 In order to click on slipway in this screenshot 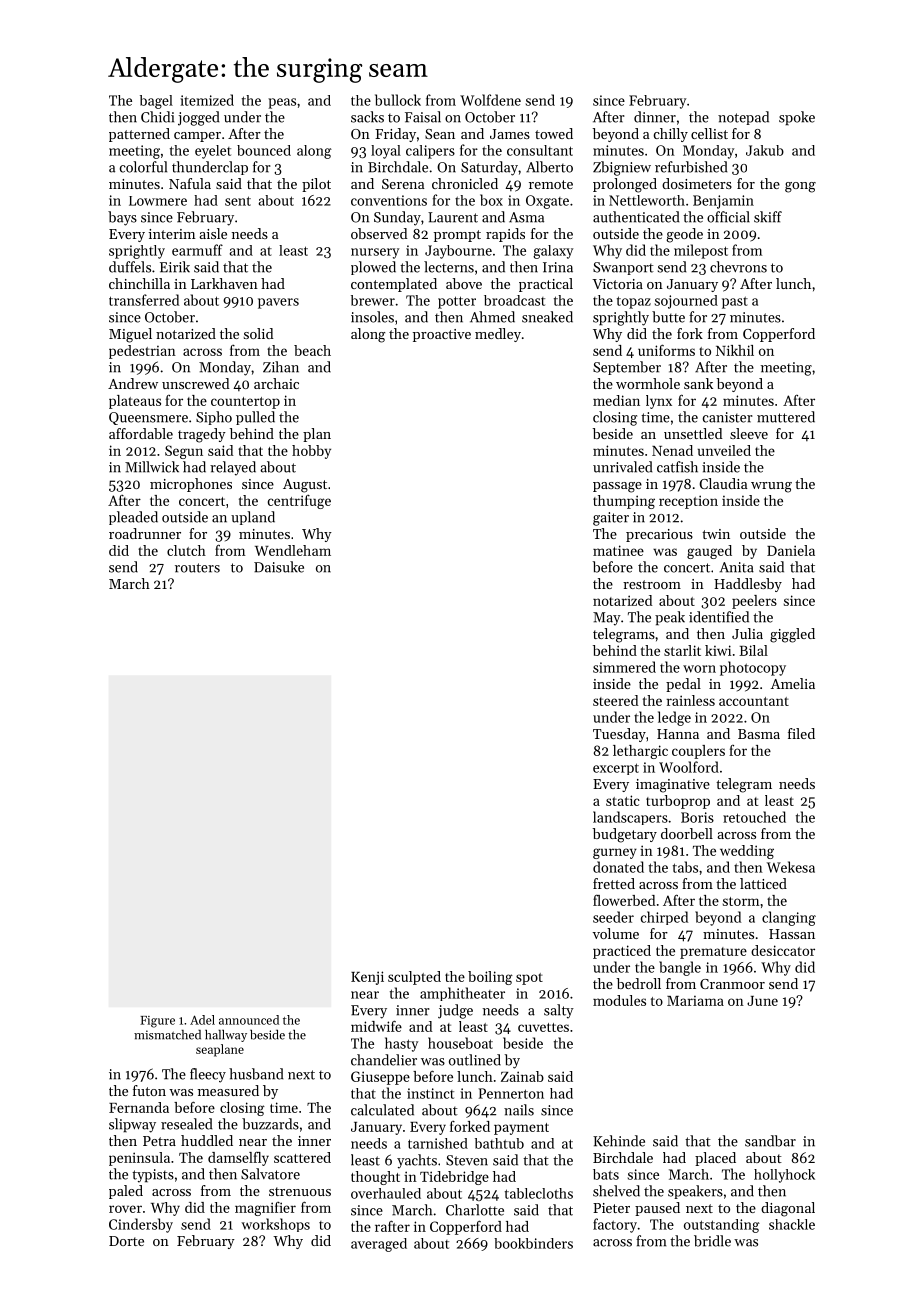, I will do `click(132, 1125)`.
